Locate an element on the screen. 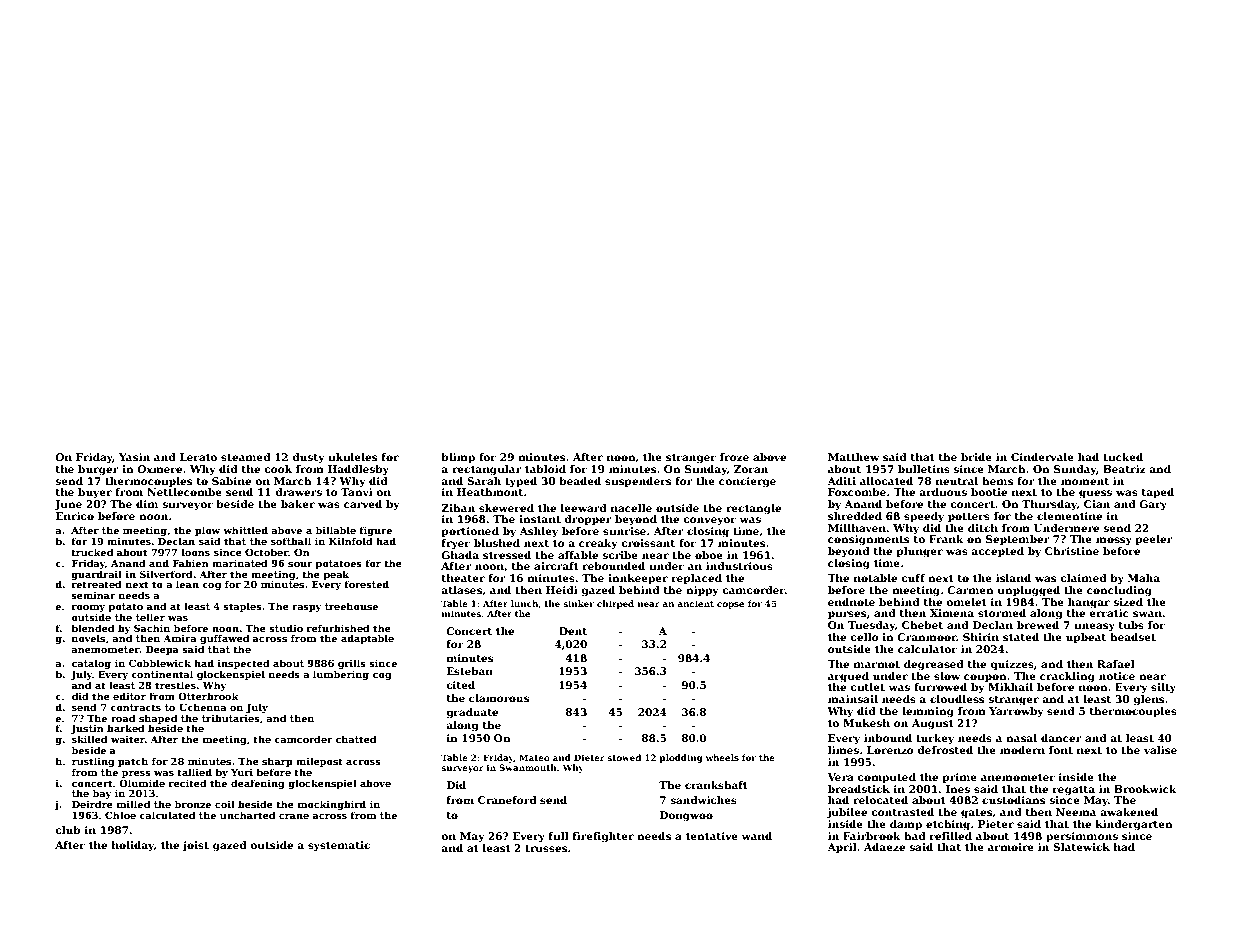 Image resolution: width=1233 pixels, height=952 pixels. concierge is located at coordinates (747, 482).
